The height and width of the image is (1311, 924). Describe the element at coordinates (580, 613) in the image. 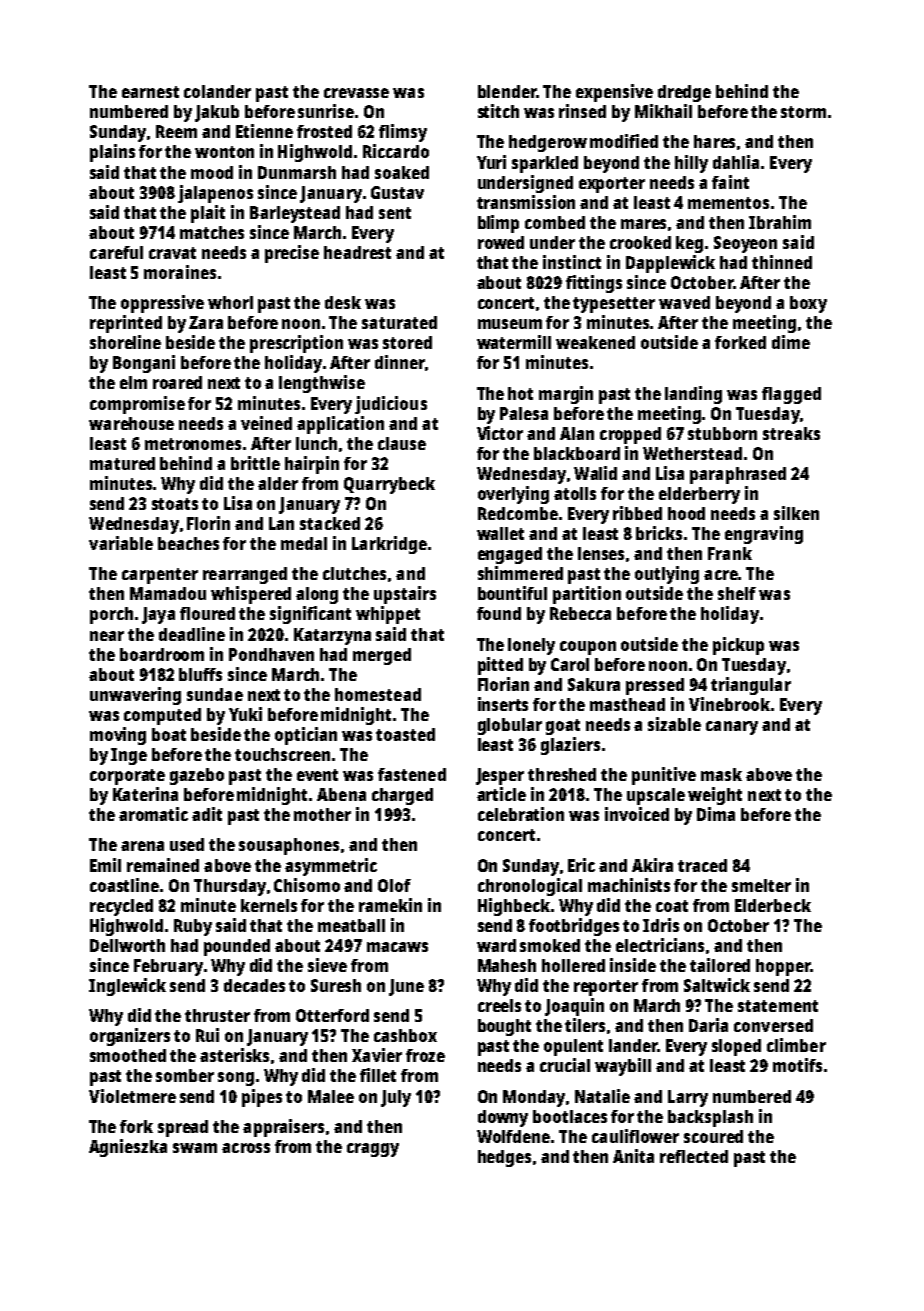

I see `Rebecca` at that location.
